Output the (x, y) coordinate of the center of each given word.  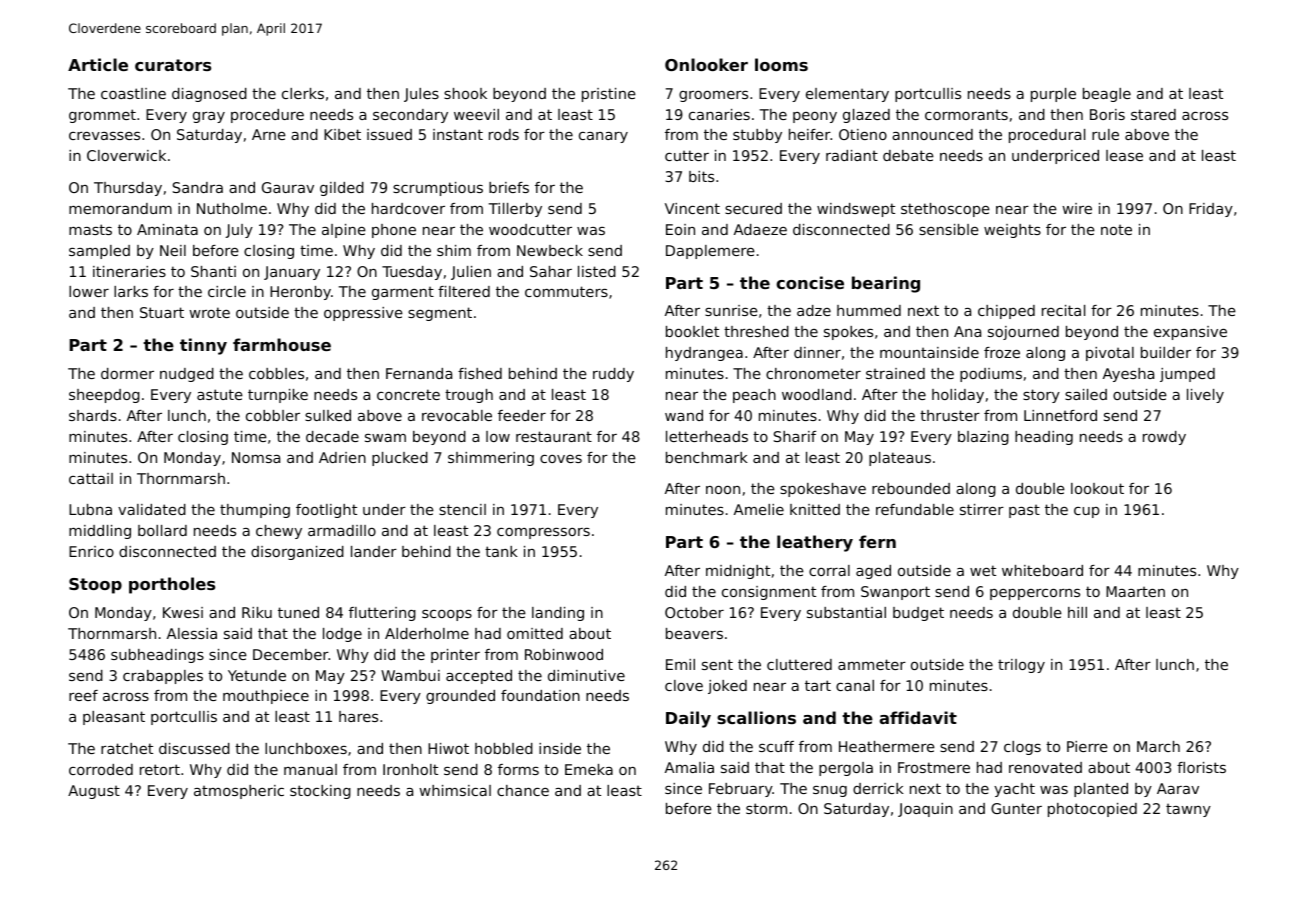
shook (465, 93)
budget (918, 614)
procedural (1047, 136)
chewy (279, 532)
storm (766, 808)
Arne (269, 134)
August (94, 792)
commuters (566, 291)
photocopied (1092, 810)
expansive (1190, 333)
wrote (210, 312)
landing (558, 614)
